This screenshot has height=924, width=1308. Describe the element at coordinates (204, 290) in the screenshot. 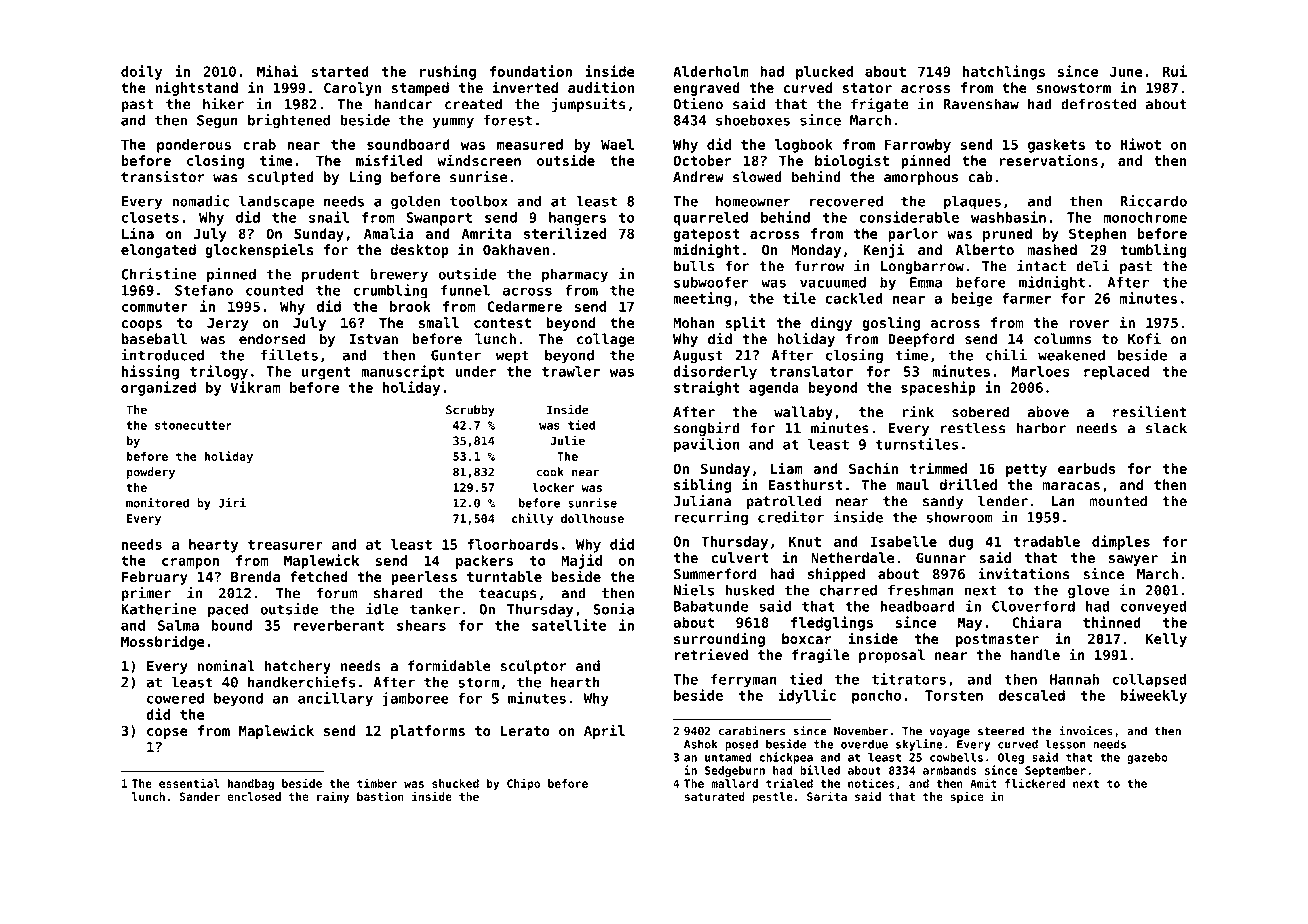

I see `Stefano` at that location.
